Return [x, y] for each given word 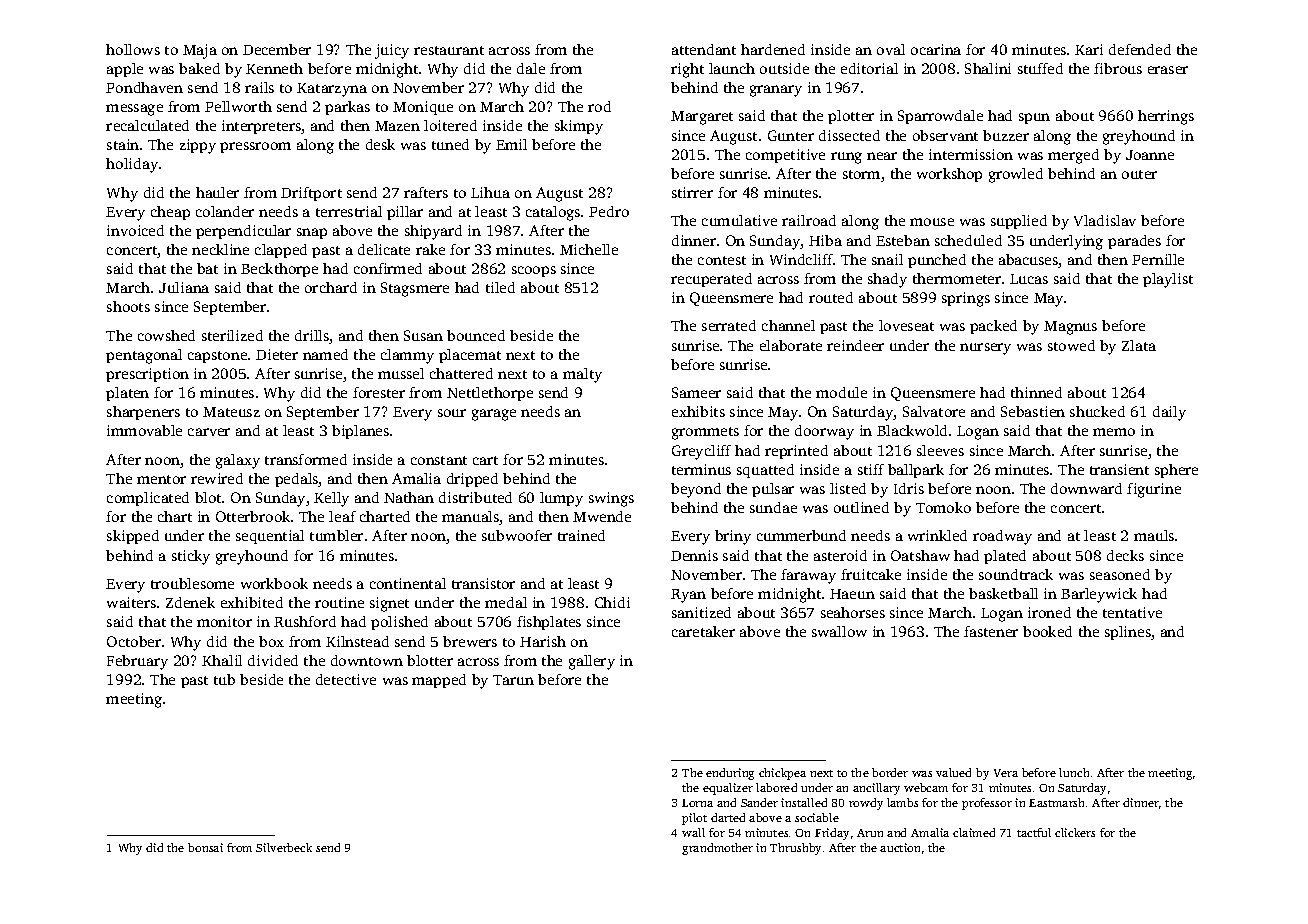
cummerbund [801, 535]
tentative [1132, 612]
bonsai [205, 847]
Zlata [1139, 345]
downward [1086, 488]
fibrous [1118, 68]
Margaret [702, 118]
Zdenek [190, 602]
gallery [592, 662]
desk [380, 144]
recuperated [711, 280]
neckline [220, 249]
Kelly [331, 499]
